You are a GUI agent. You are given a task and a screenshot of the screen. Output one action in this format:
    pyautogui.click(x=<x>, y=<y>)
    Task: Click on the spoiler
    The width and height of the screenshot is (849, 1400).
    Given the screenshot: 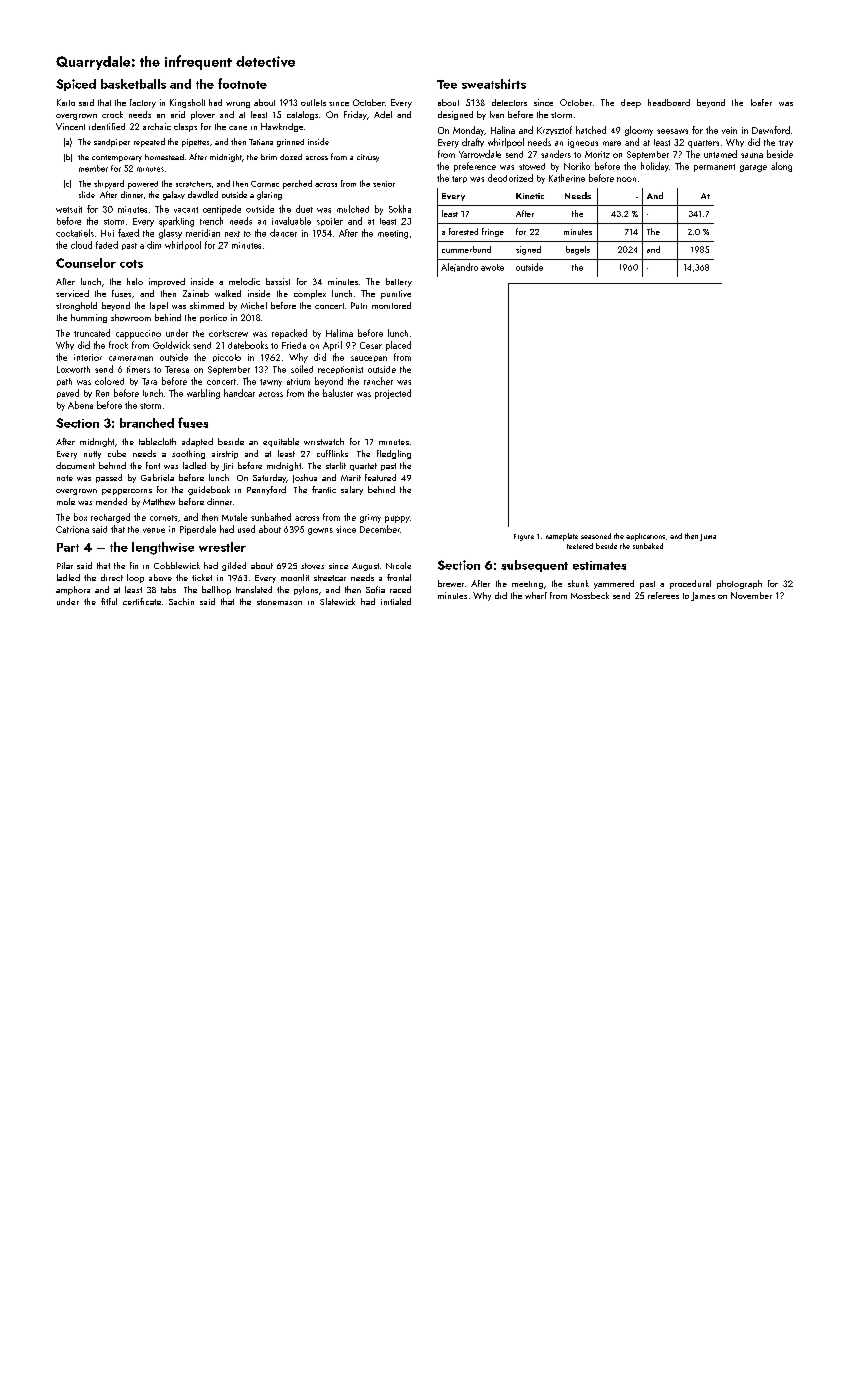 What is the action you would take?
    pyautogui.click(x=330, y=222)
